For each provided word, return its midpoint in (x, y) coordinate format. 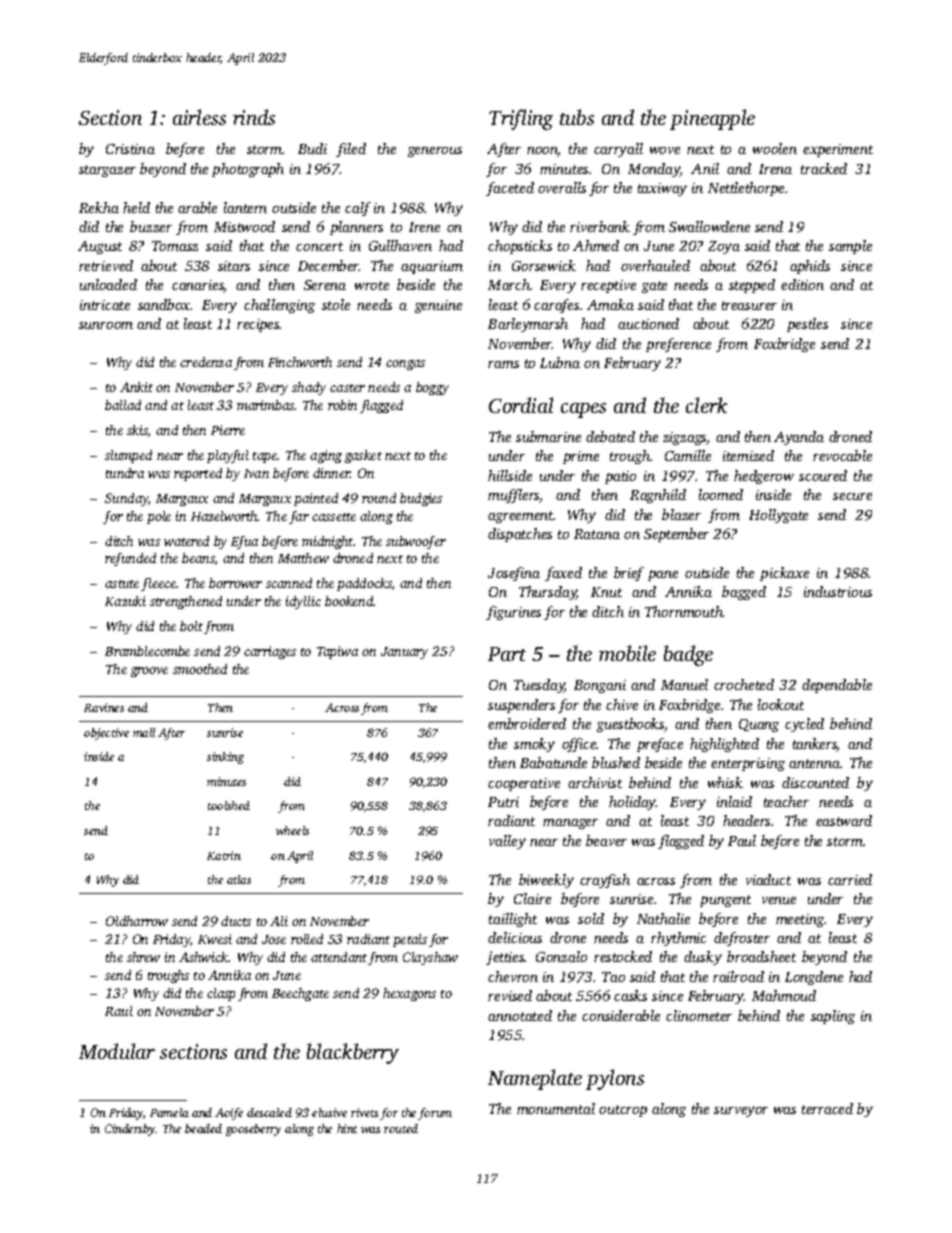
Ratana (597, 534)
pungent (725, 901)
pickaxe (784, 574)
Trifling (521, 119)
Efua (244, 542)
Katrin (224, 855)
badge (688, 655)
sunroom (106, 325)
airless (199, 117)
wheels (292, 830)
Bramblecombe (147, 651)
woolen (775, 148)
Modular (117, 1051)
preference (678, 345)
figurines (513, 613)
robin (342, 405)
